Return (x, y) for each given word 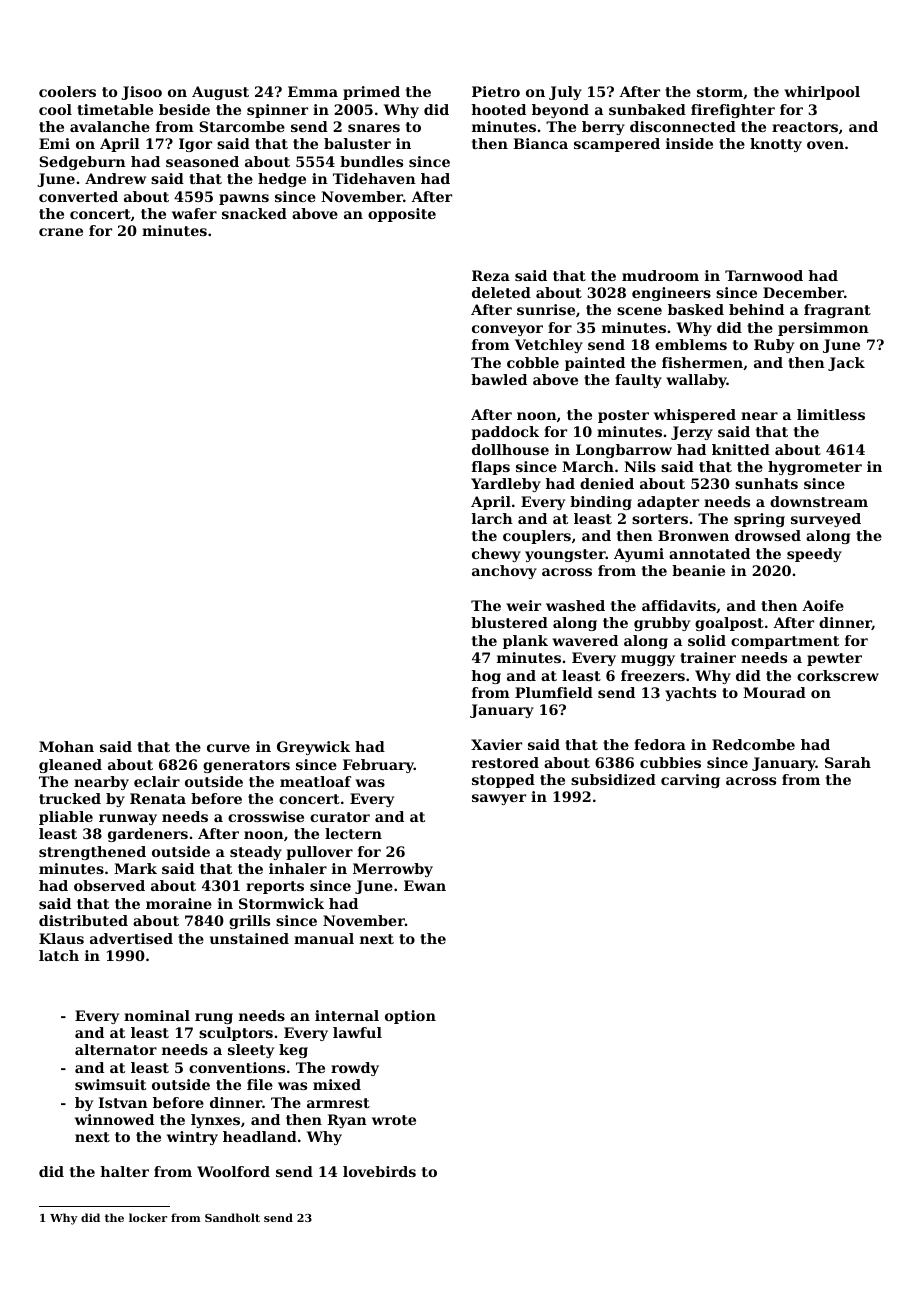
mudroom (660, 275)
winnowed (114, 1119)
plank (525, 642)
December (803, 292)
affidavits (679, 605)
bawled (499, 379)
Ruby (774, 346)
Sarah (848, 762)
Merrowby (393, 870)
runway (128, 819)
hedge (282, 180)
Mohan (66, 746)
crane (61, 232)
